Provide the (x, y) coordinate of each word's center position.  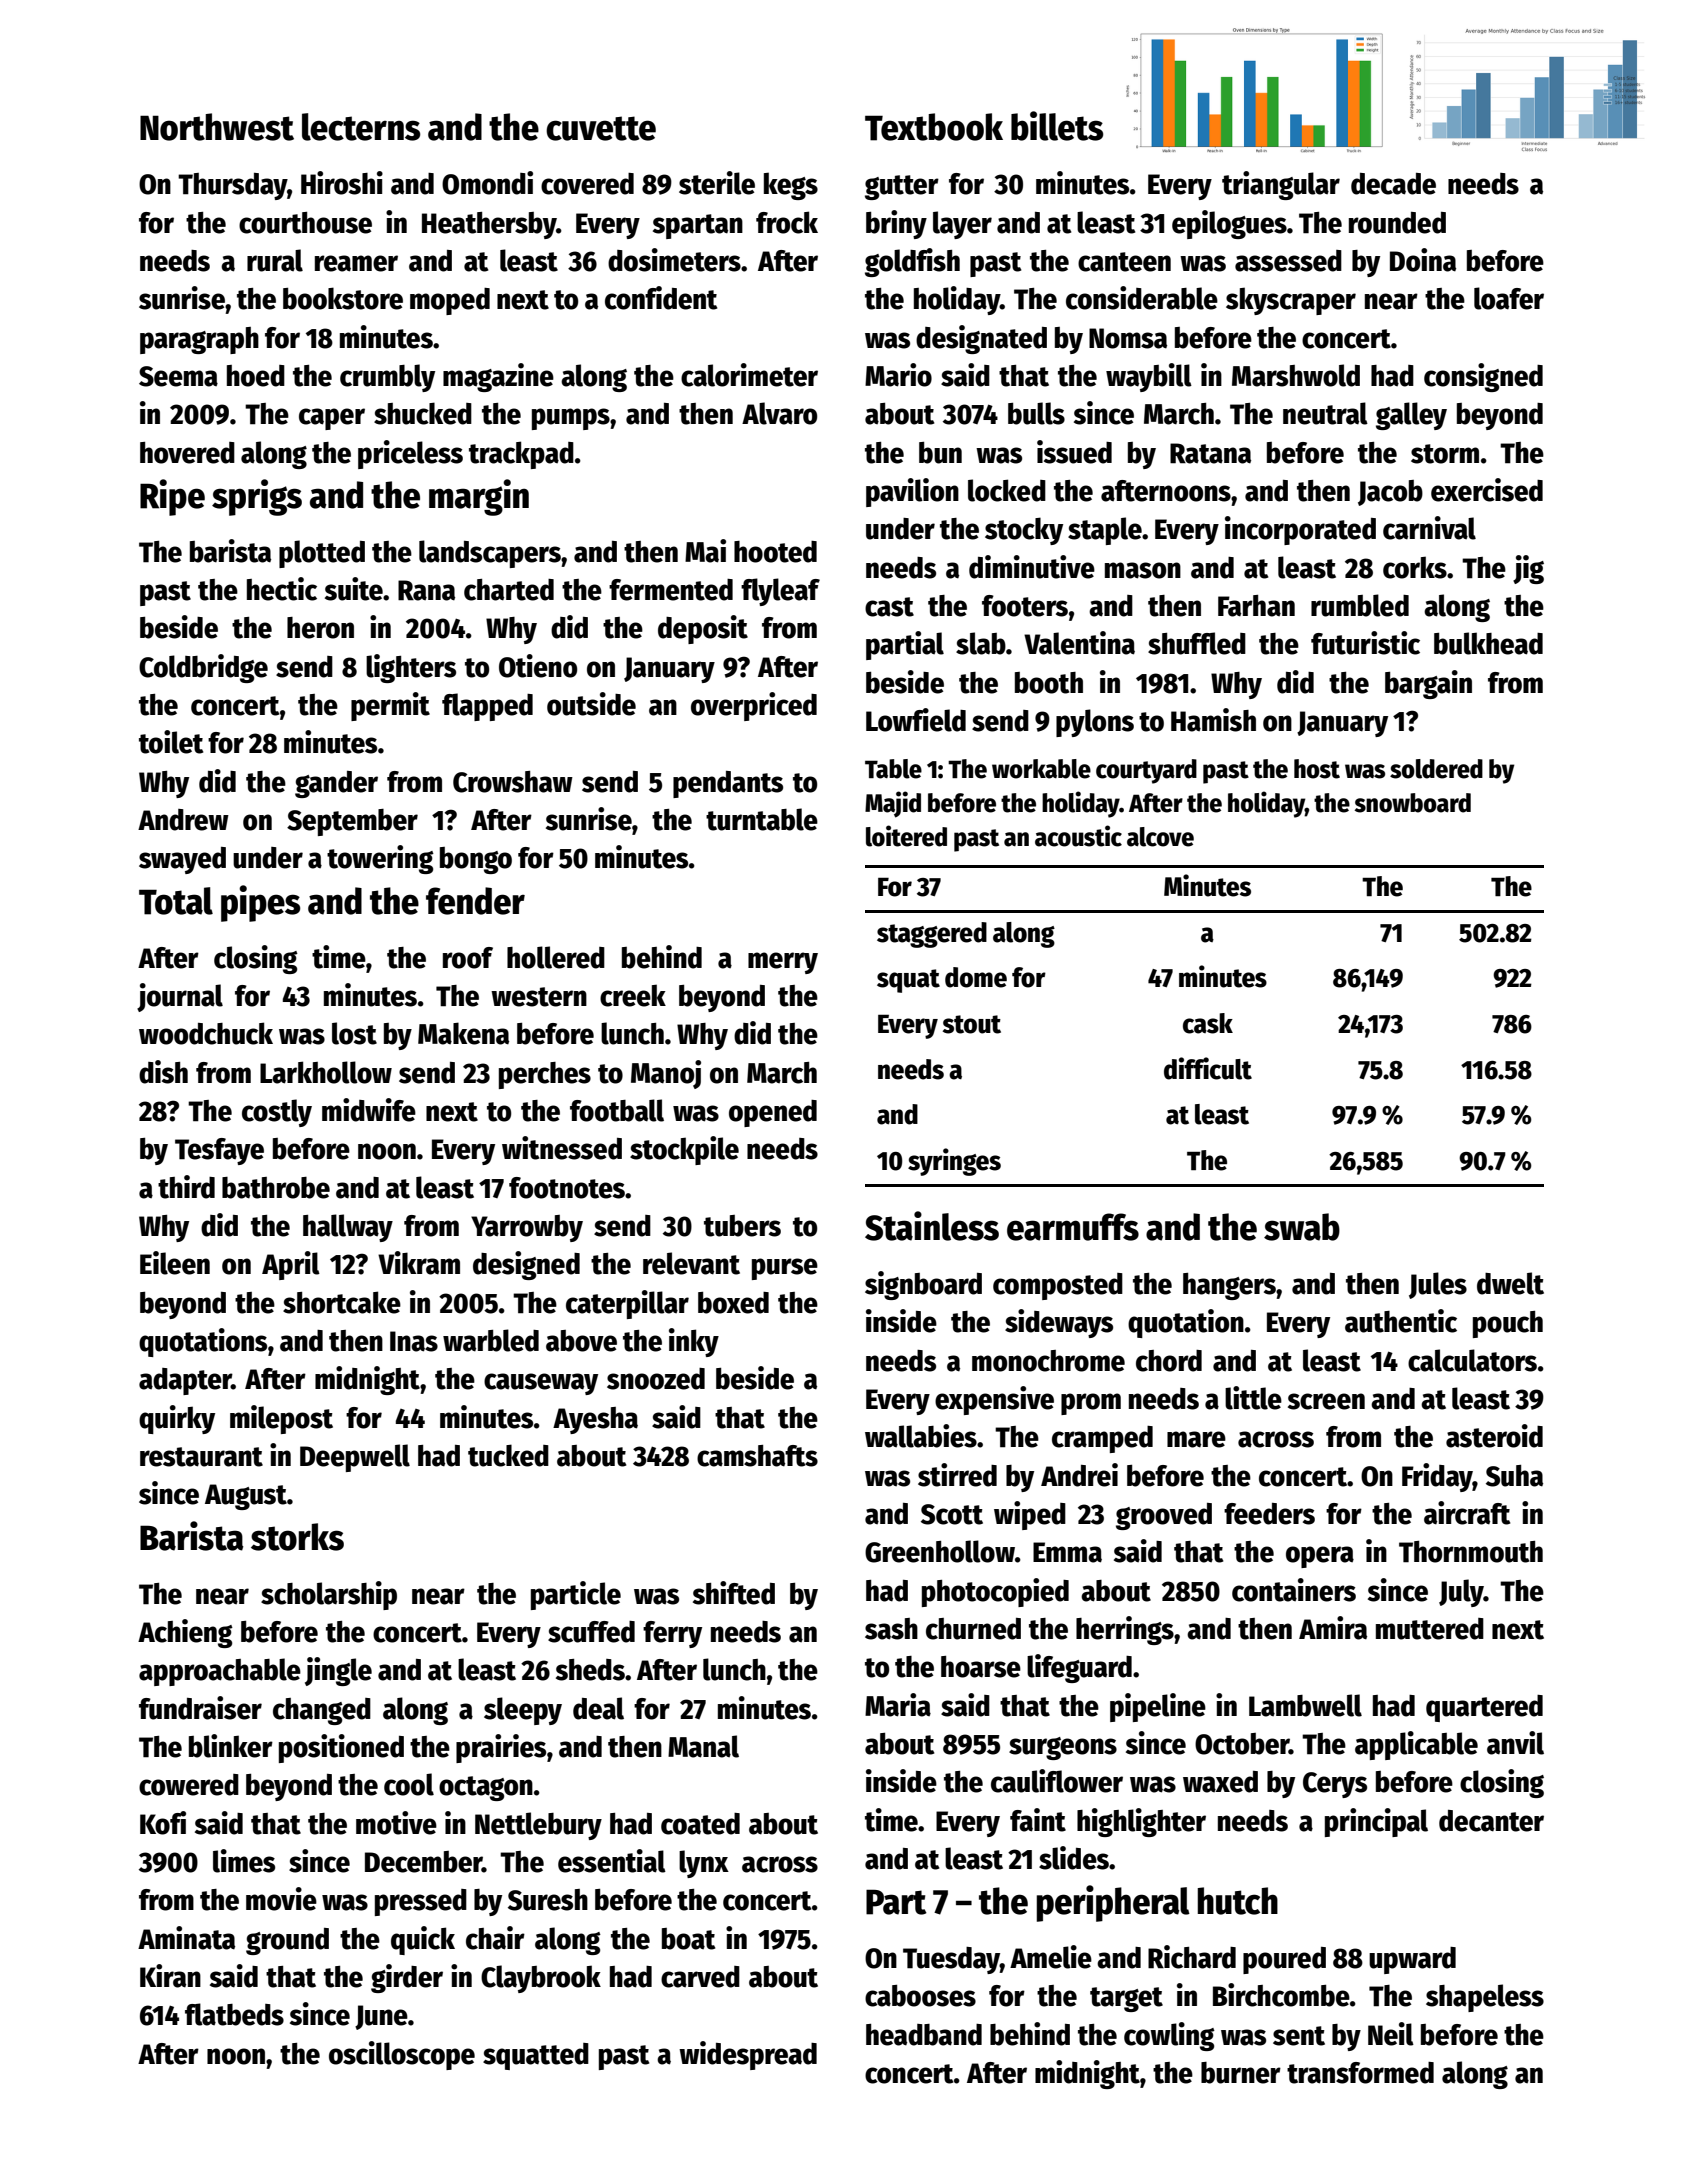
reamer (356, 263)
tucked (508, 1455)
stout (972, 1024)
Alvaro (779, 413)
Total (176, 901)
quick (423, 1940)
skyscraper (1291, 301)
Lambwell (1305, 1705)
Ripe (172, 497)
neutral (1325, 413)
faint (1038, 1820)
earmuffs (1073, 1227)
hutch (1237, 1901)
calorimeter (749, 375)
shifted (734, 1593)
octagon (486, 1788)
